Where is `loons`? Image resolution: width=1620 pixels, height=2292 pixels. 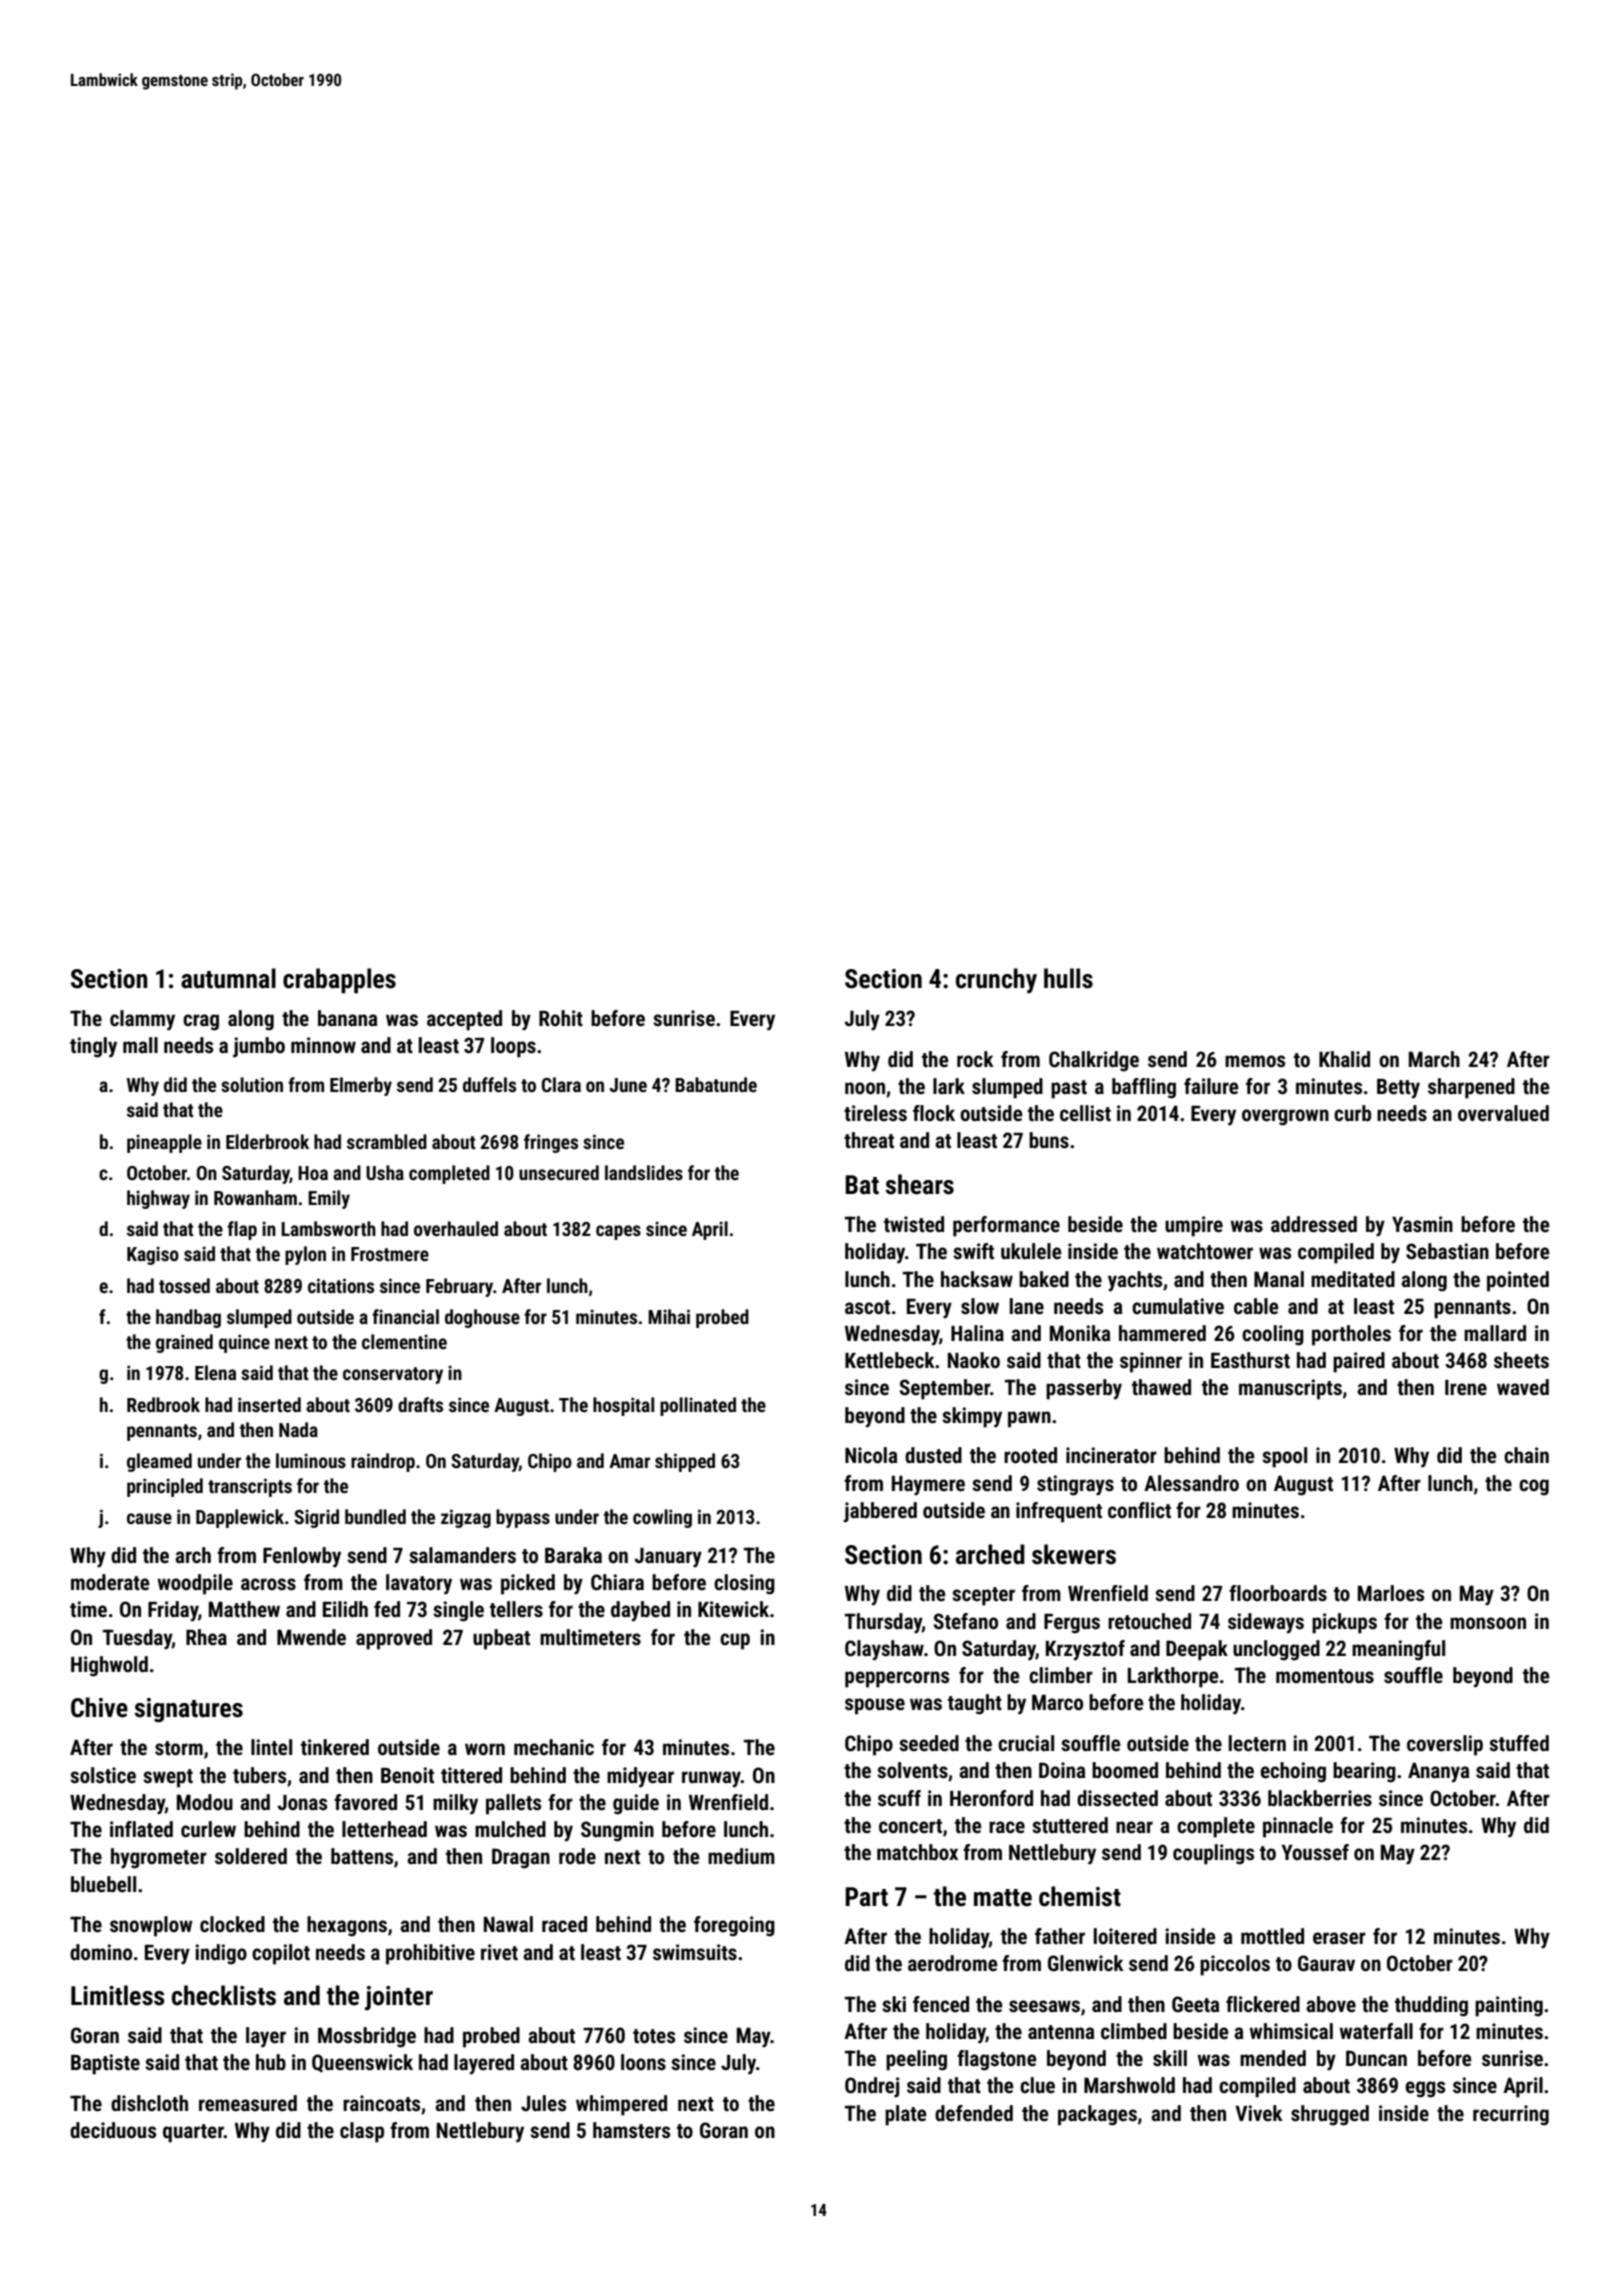 loons is located at coordinates (643, 2062).
